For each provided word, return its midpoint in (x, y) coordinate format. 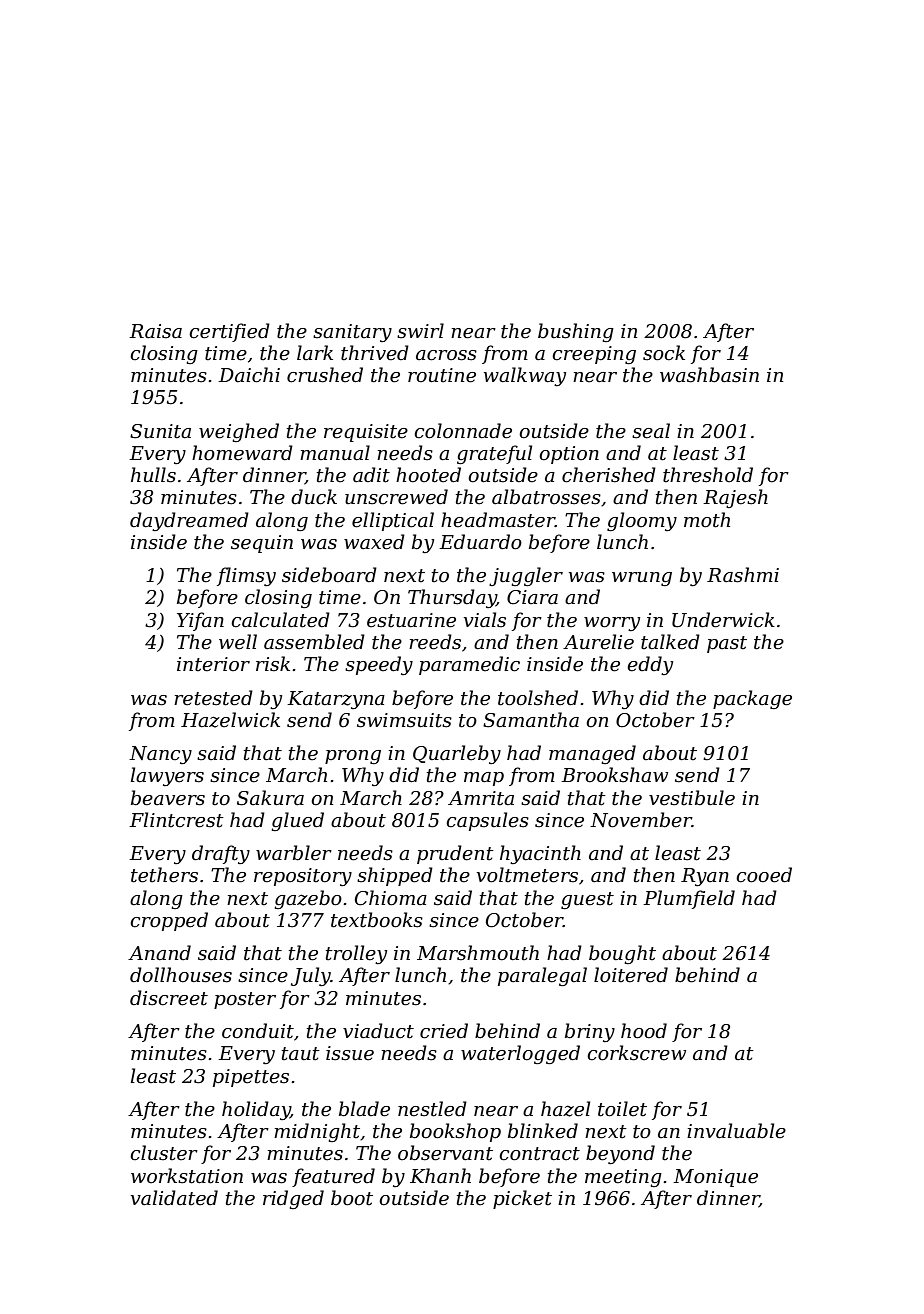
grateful (494, 454)
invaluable (736, 1131)
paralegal (542, 976)
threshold (708, 475)
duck (314, 497)
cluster (164, 1153)
